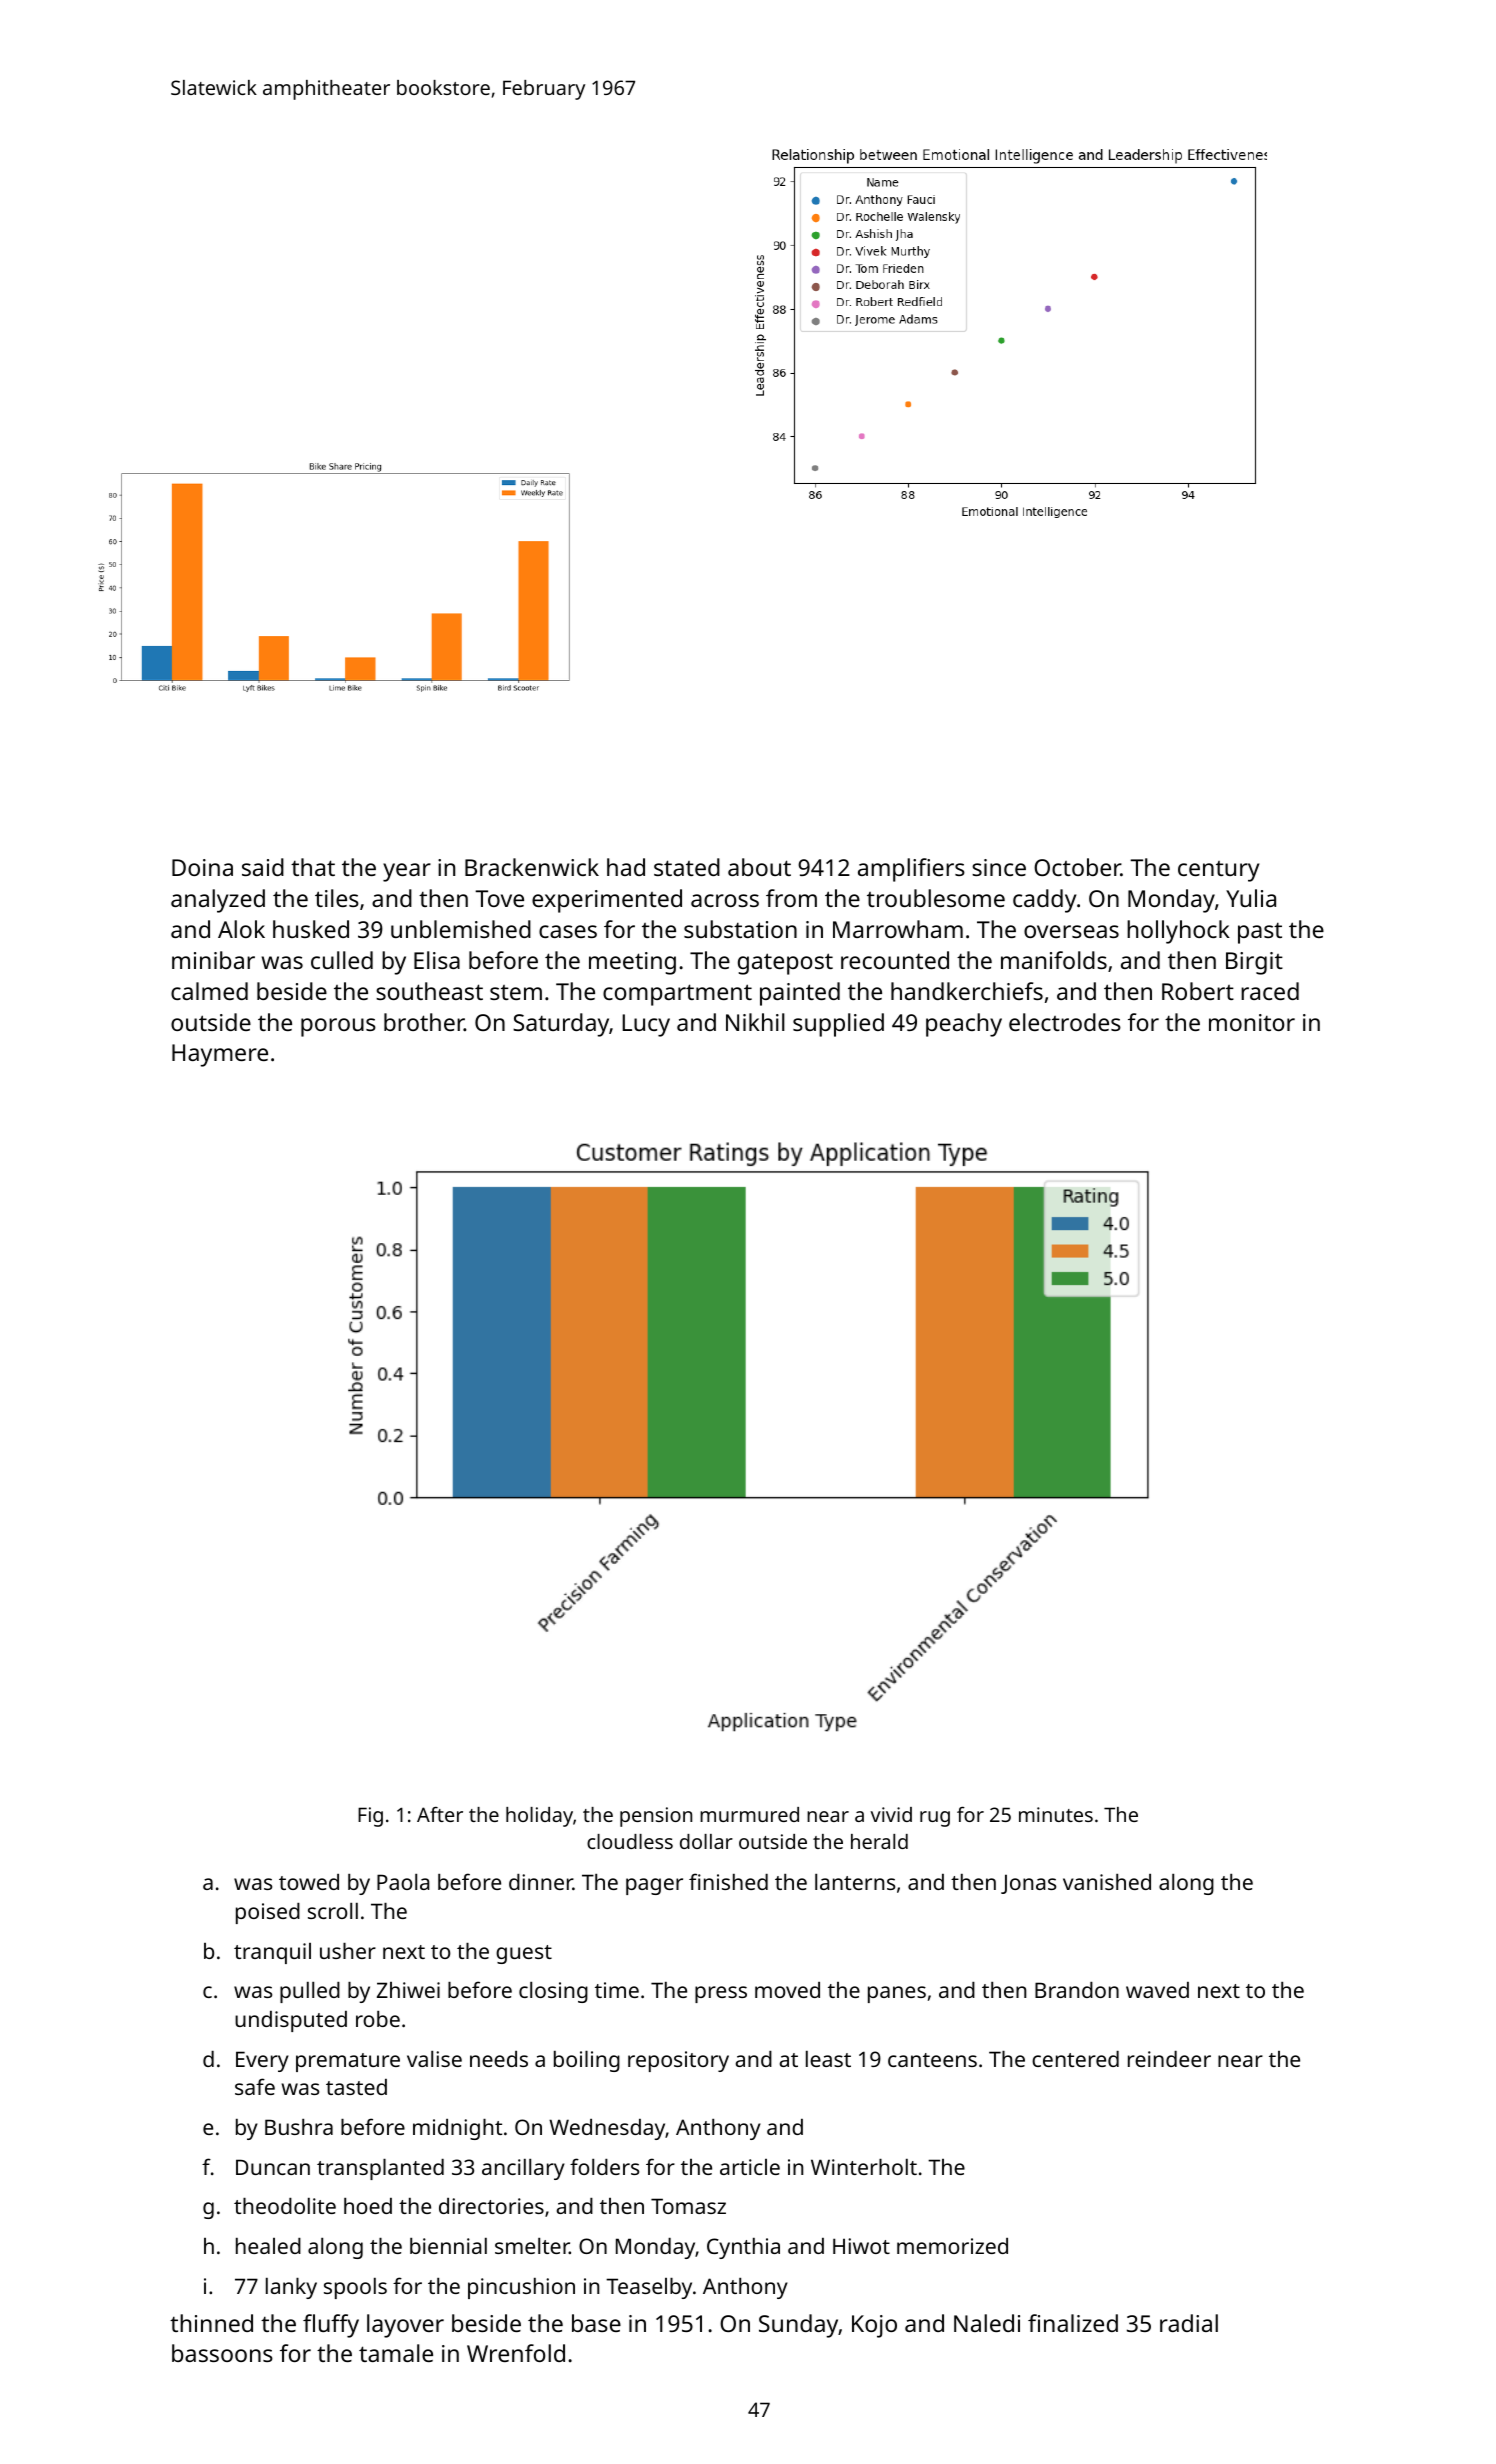 The image size is (1496, 2464). What do you see at coordinates (1218, 871) in the page?
I see `century` at bounding box center [1218, 871].
